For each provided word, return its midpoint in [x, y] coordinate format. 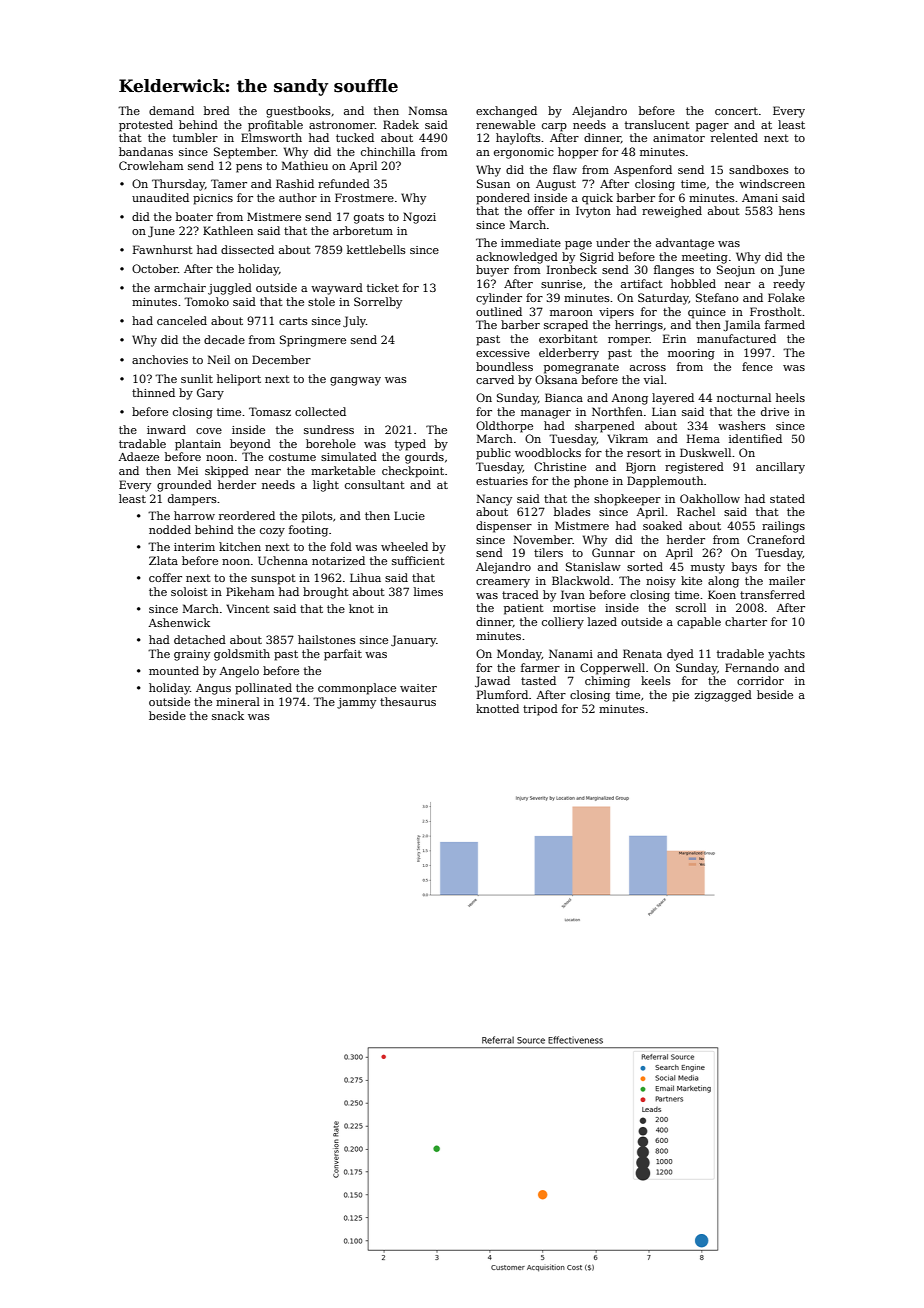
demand [171, 110]
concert [736, 111]
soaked [662, 525]
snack [228, 715]
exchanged [506, 112]
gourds [424, 458]
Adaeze [139, 456]
